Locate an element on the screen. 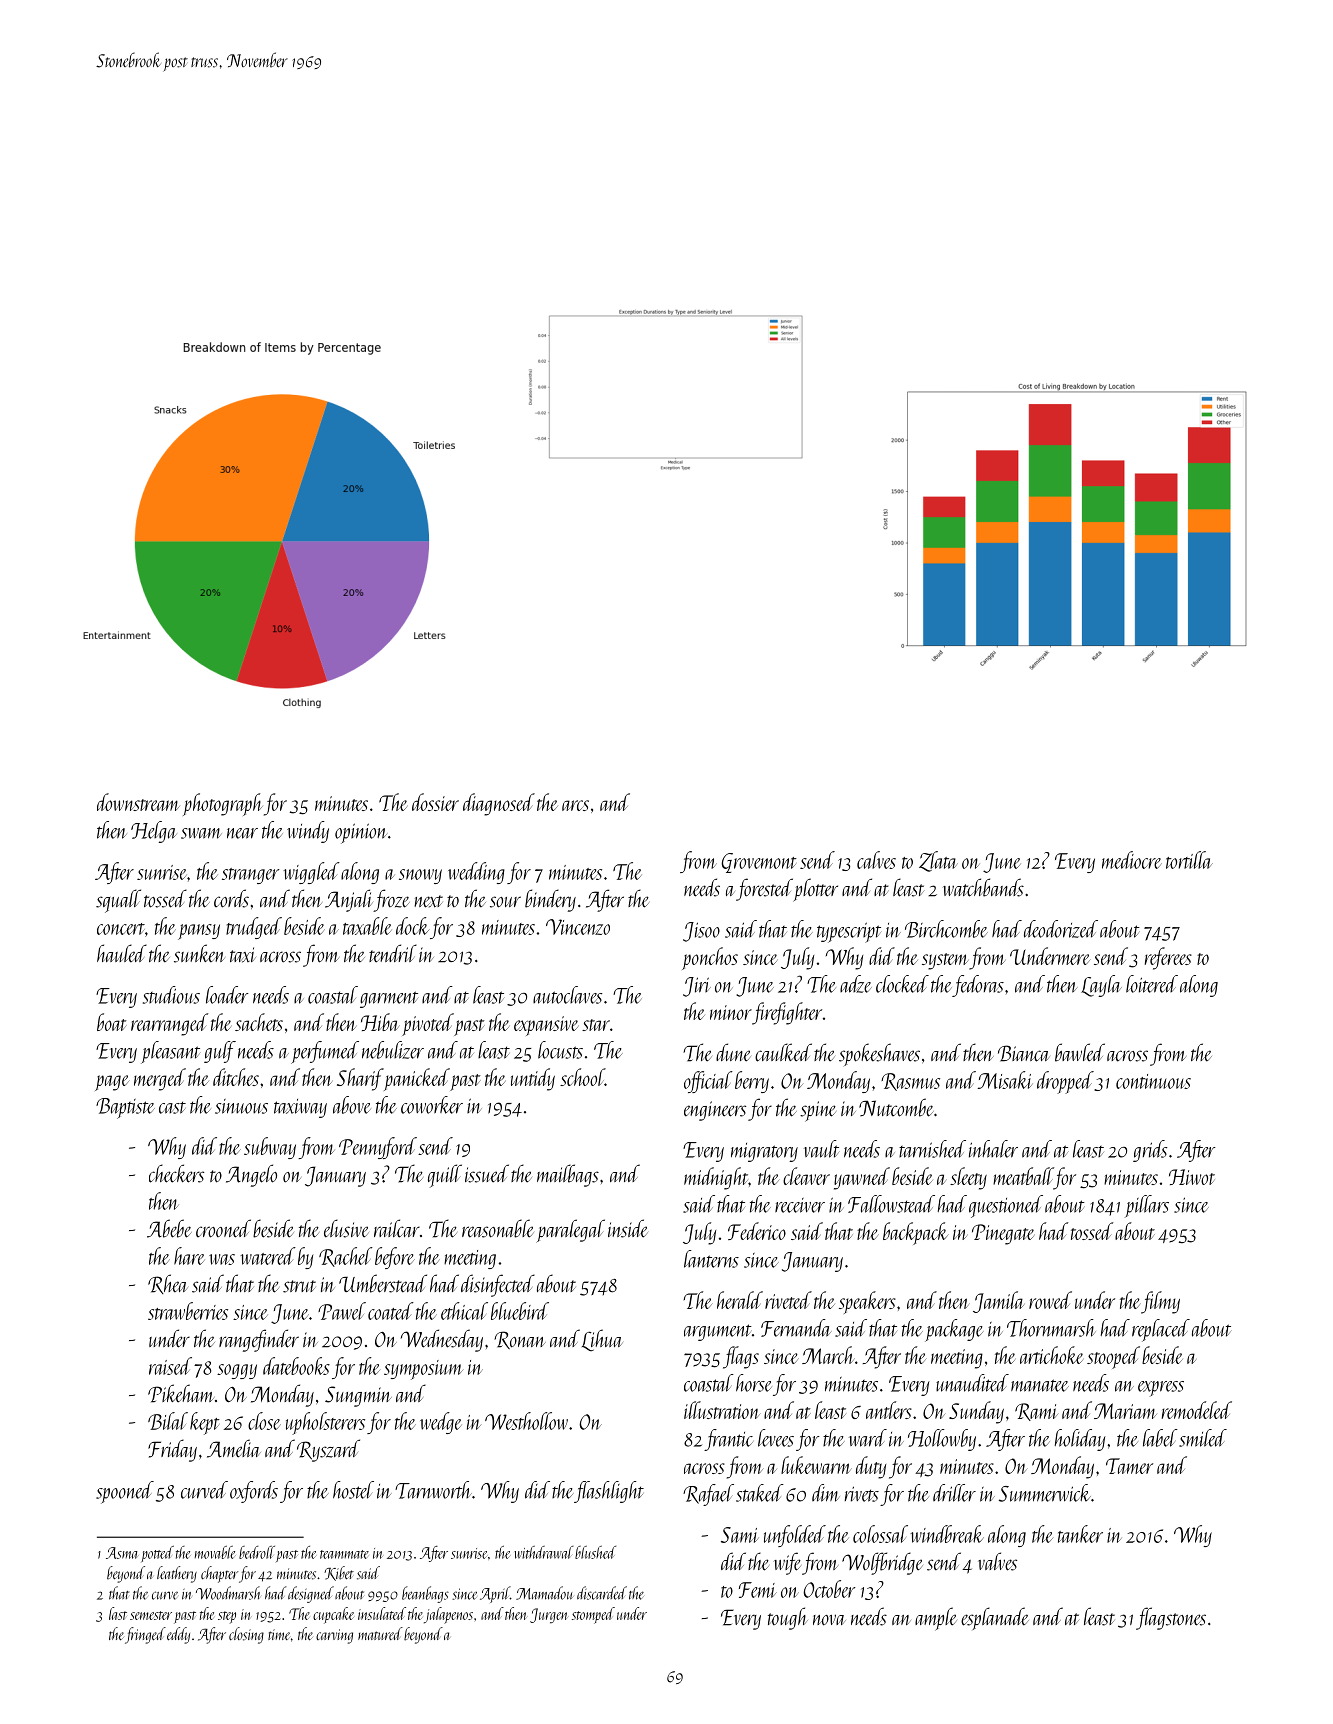 The image size is (1333, 1724). rangefinder is located at coordinates (259, 1340).
